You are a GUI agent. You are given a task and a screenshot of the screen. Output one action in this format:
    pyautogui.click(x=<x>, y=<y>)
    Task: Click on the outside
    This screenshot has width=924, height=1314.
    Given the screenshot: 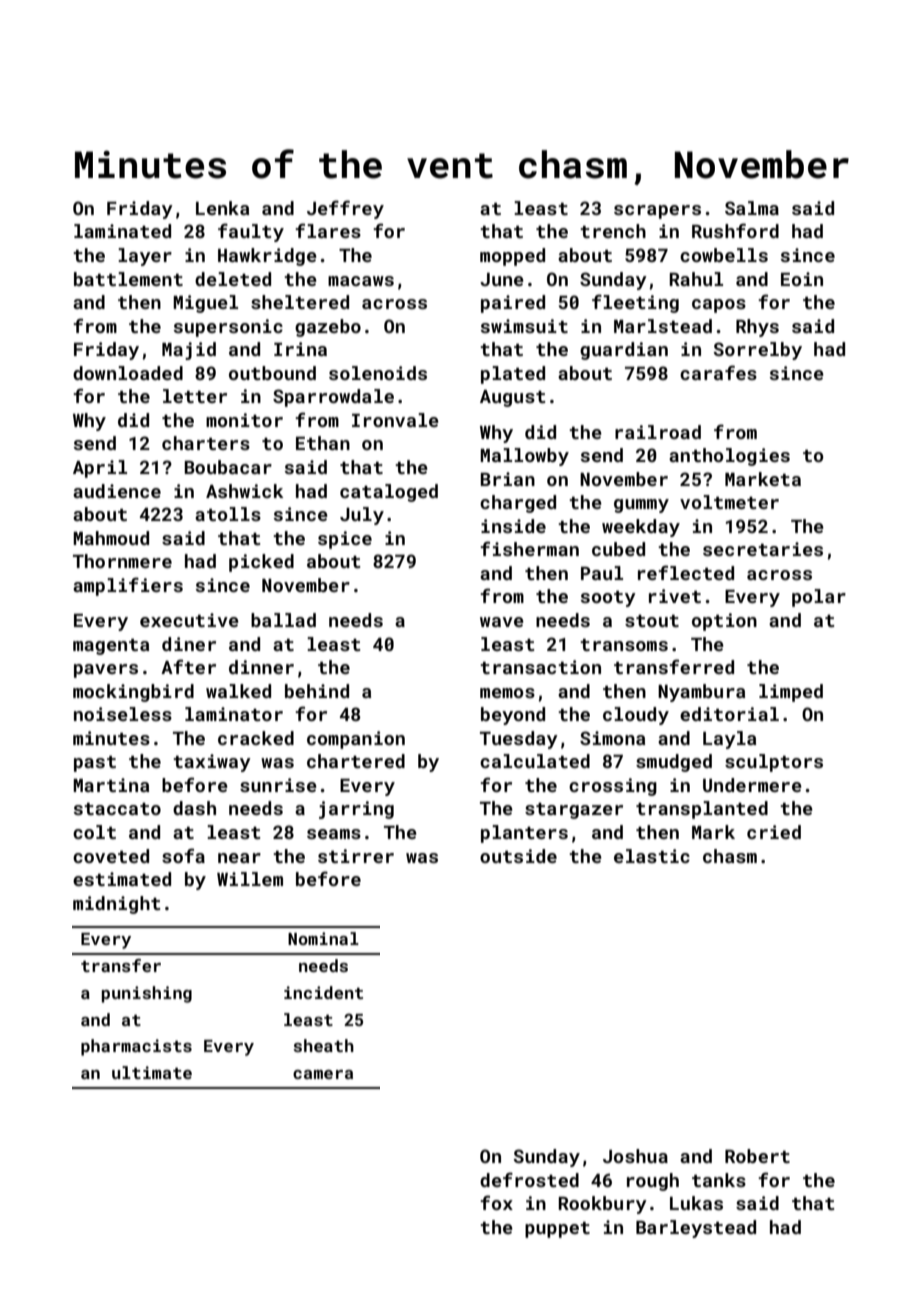 What is the action you would take?
    pyautogui.click(x=518, y=856)
